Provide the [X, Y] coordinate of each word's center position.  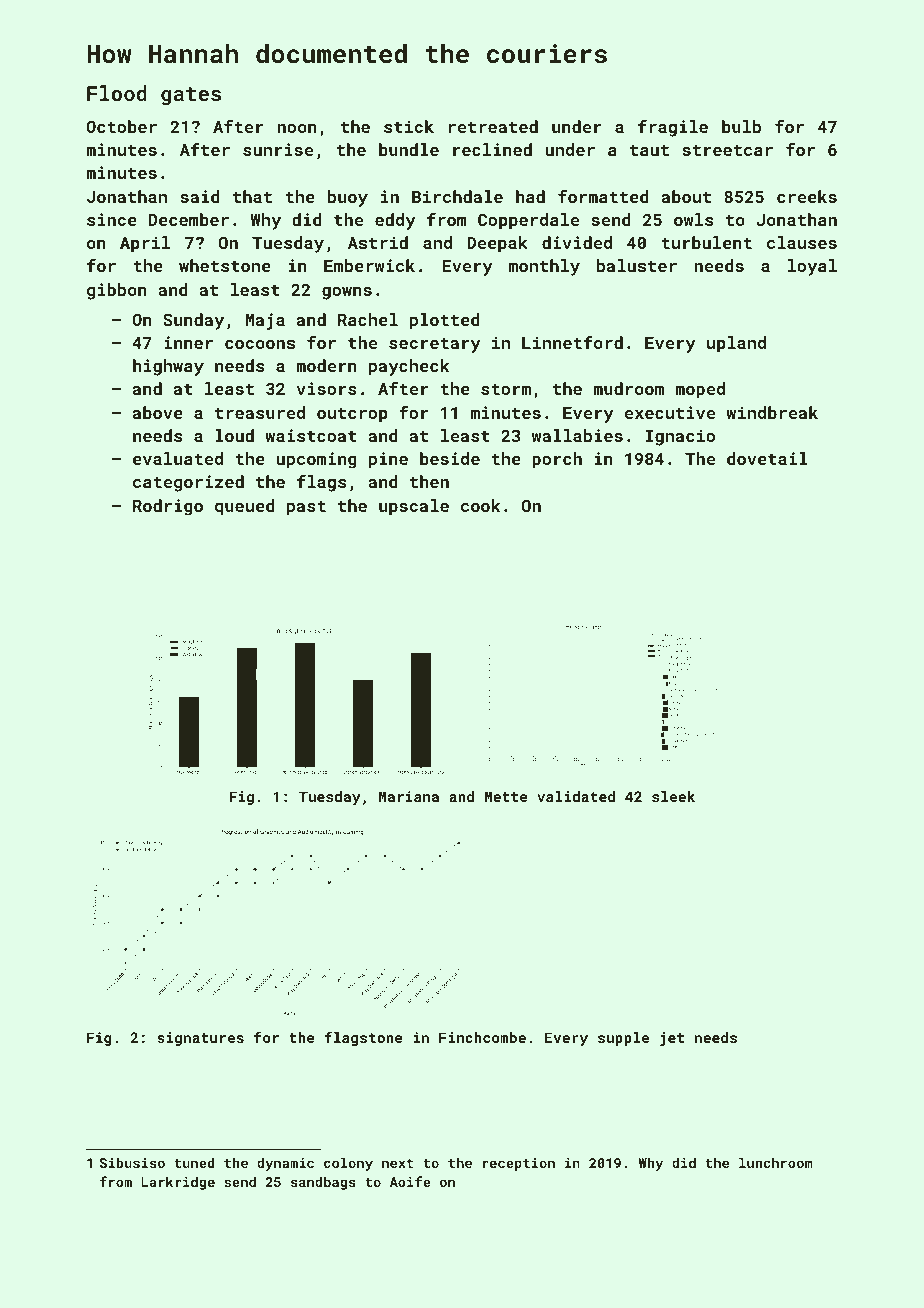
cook [480, 505]
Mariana [409, 796]
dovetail [767, 458]
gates [191, 96]
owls [693, 219]
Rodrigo [168, 507]
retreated [493, 126]
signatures [200, 1039]
